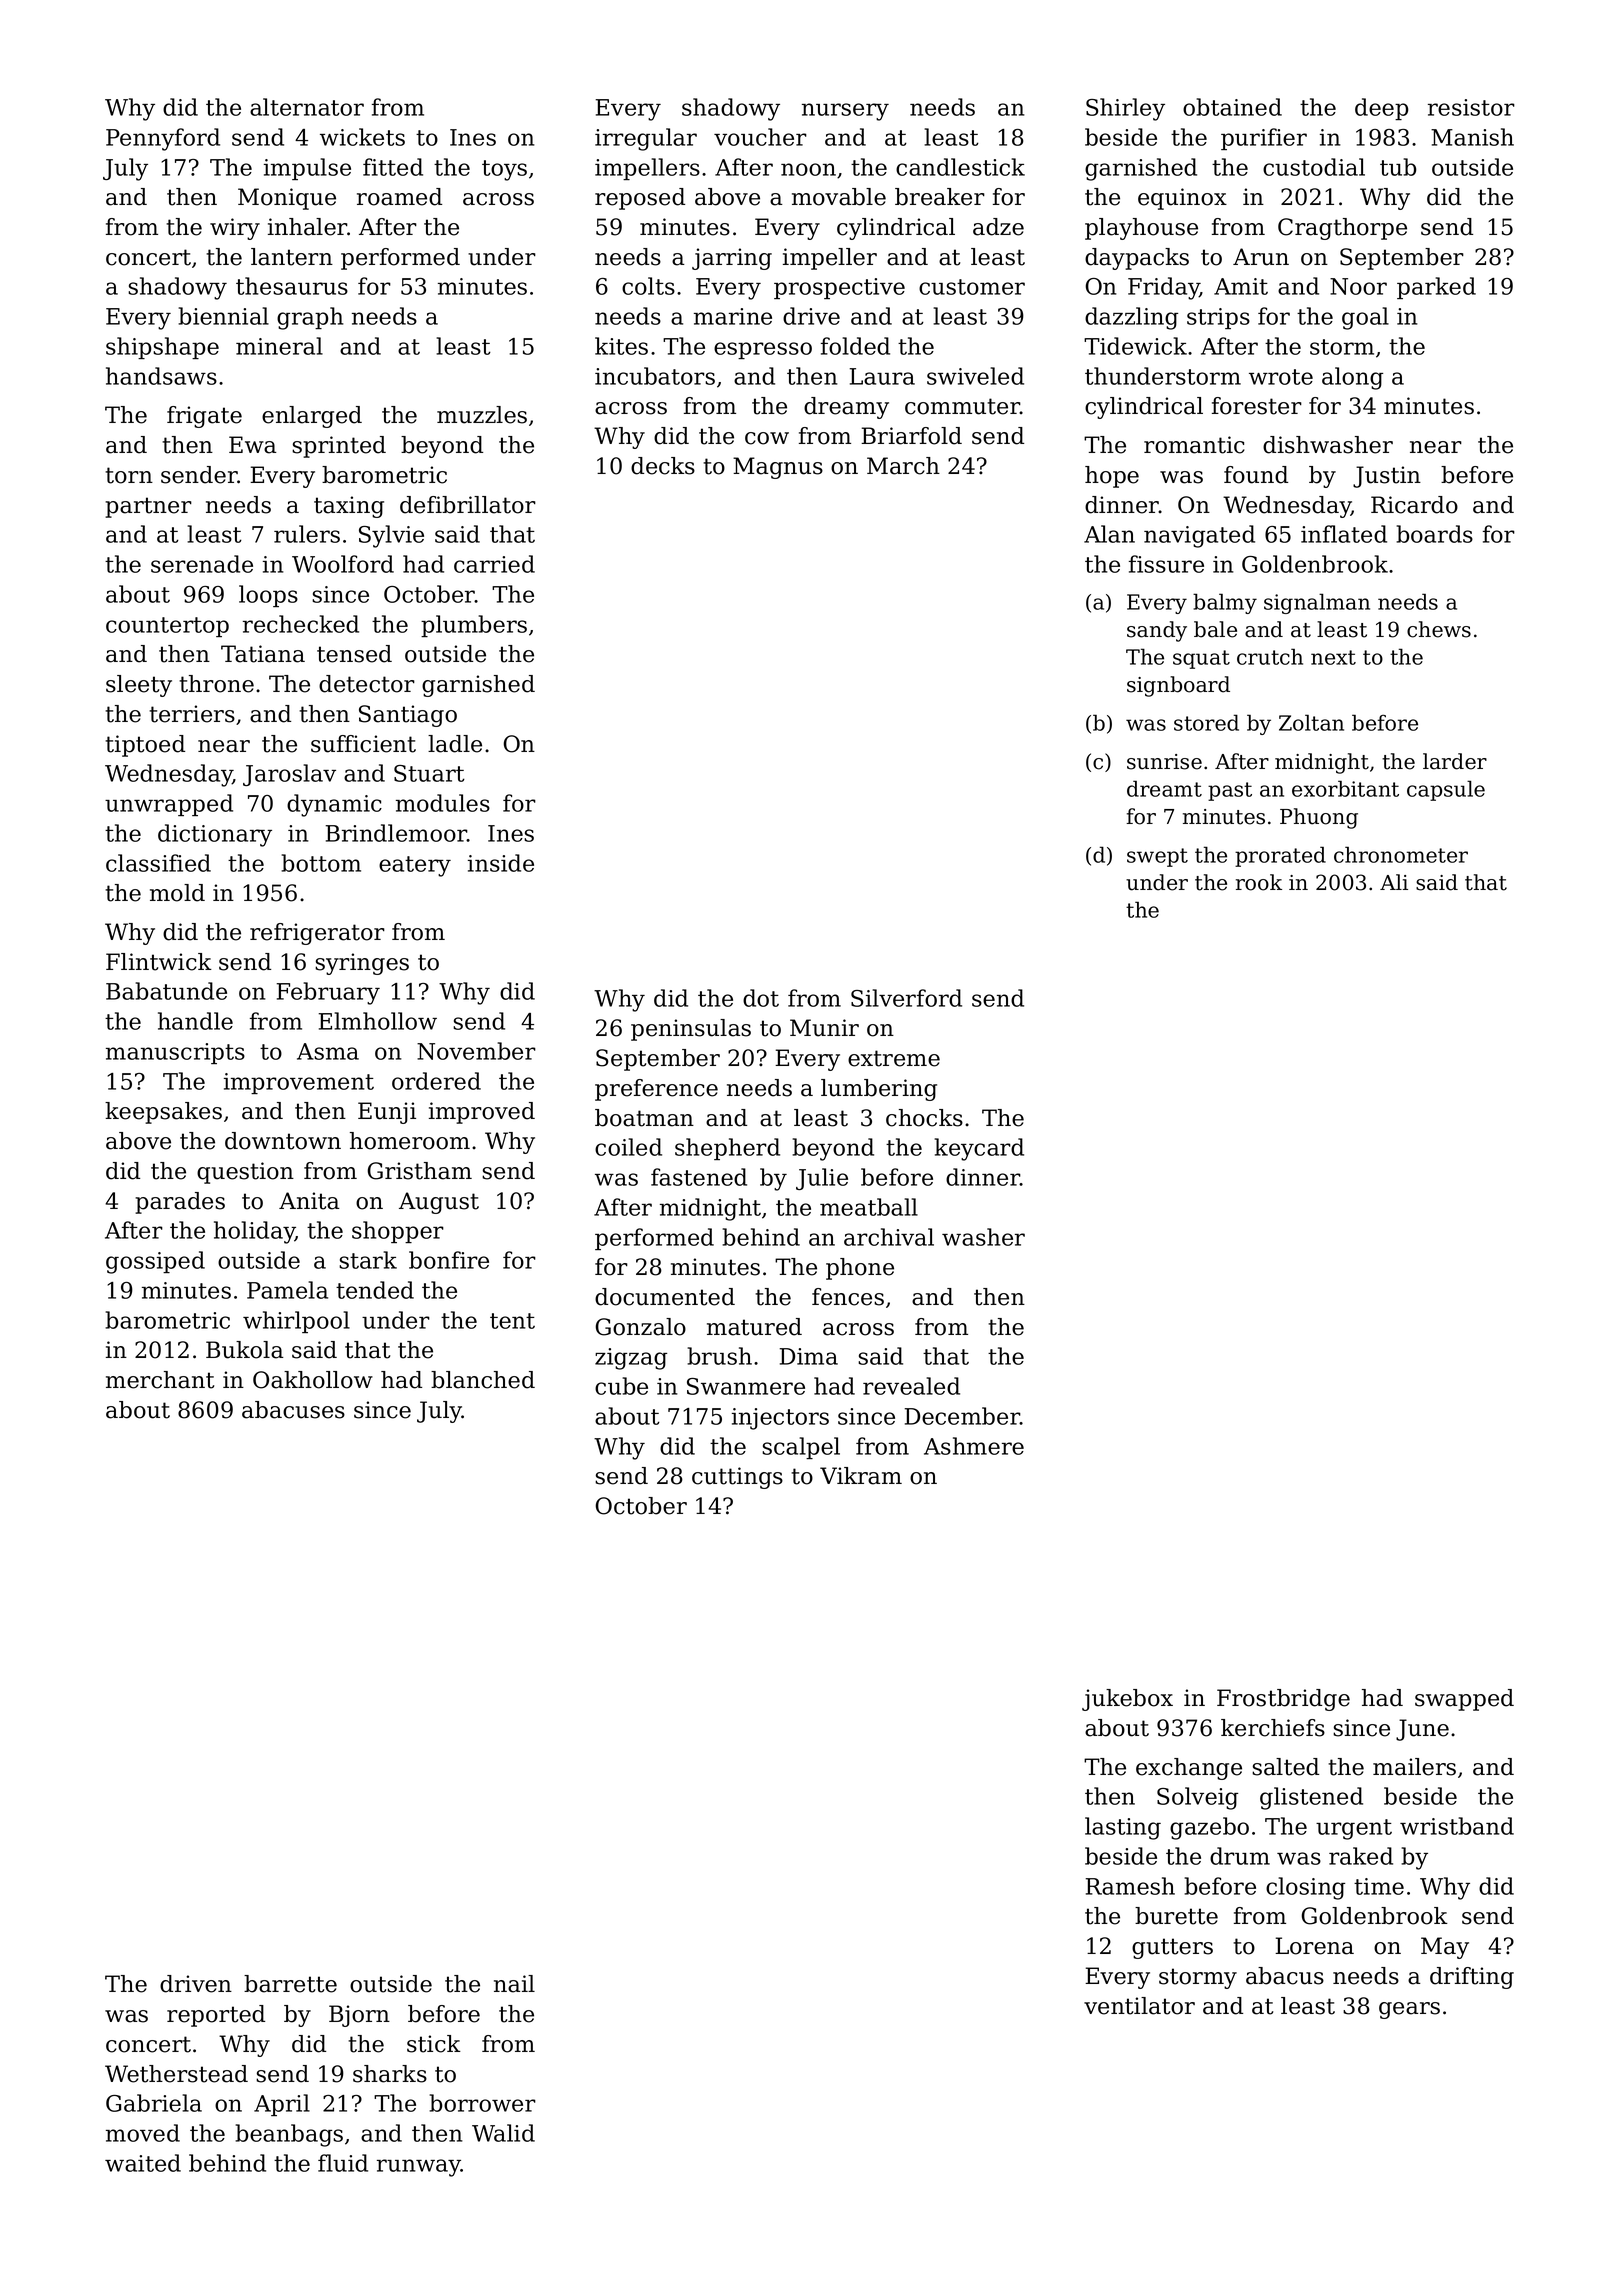 The height and width of the screenshot is (2292, 1620). Describe the element at coordinates (1471, 107) in the screenshot. I see `resistor` at that location.
